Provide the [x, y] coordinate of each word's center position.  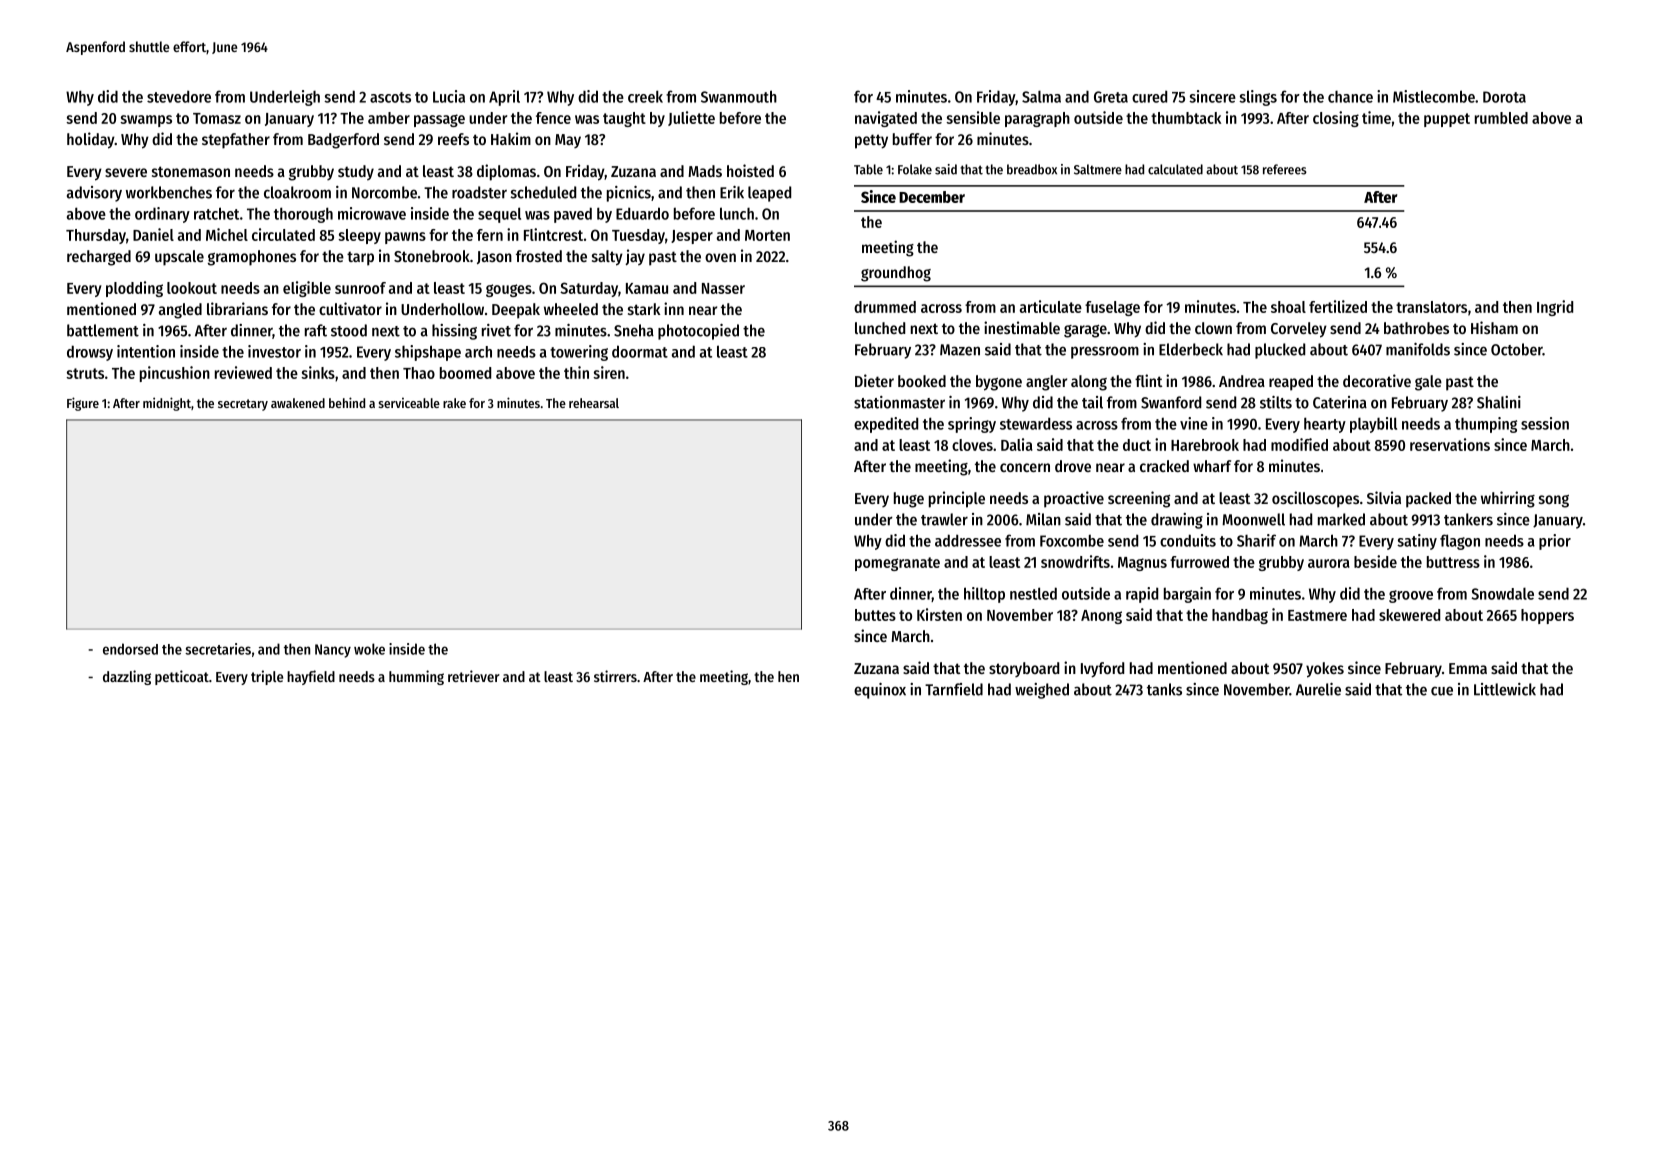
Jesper [692, 237]
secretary [243, 405]
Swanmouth [739, 96]
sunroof [360, 288]
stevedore [179, 97]
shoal [1288, 307]
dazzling [127, 677]
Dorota [1504, 97]
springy [972, 425]
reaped [1291, 383]
